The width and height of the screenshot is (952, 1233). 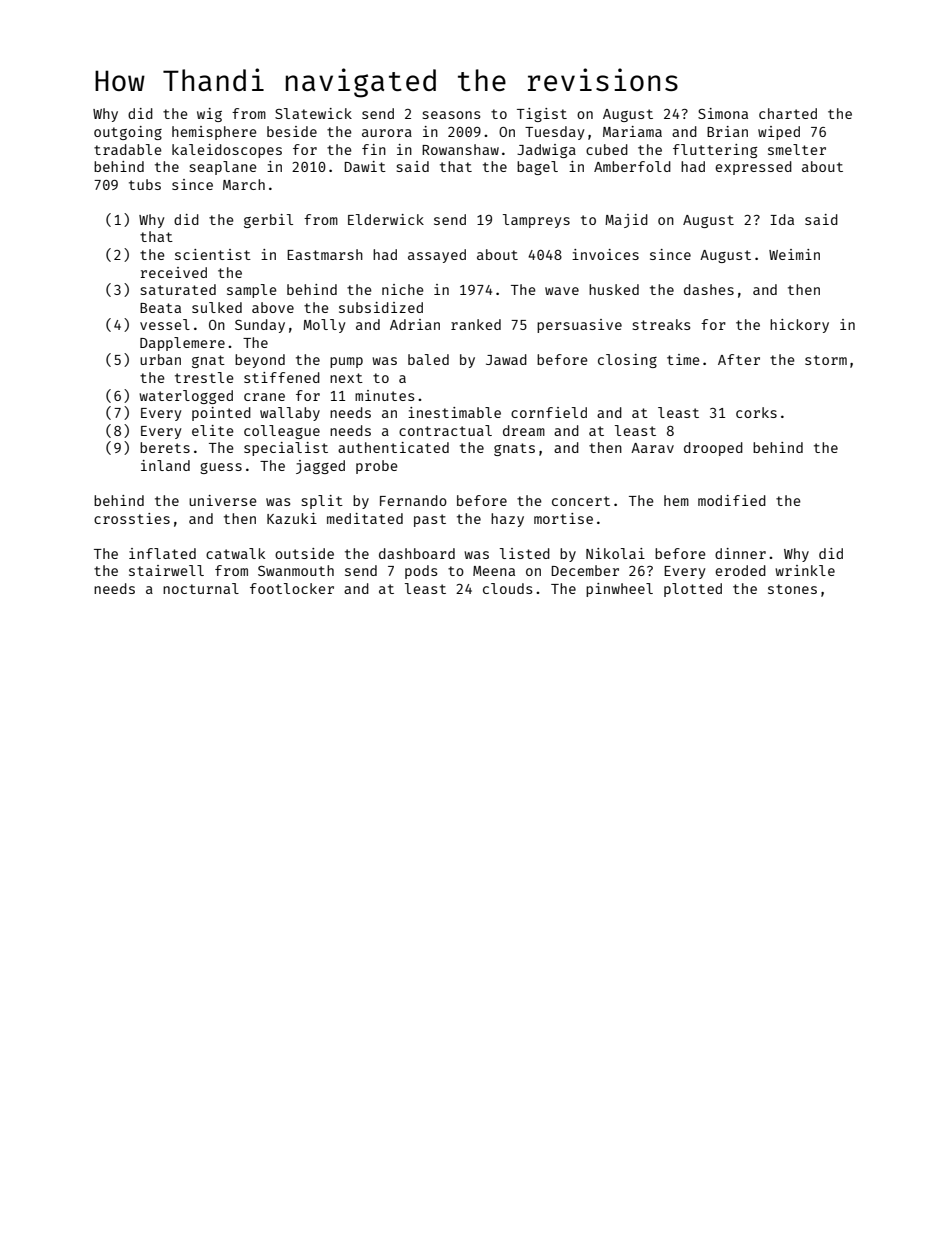 What do you see at coordinates (325, 254) in the screenshot?
I see `Eastmarsh` at bounding box center [325, 254].
